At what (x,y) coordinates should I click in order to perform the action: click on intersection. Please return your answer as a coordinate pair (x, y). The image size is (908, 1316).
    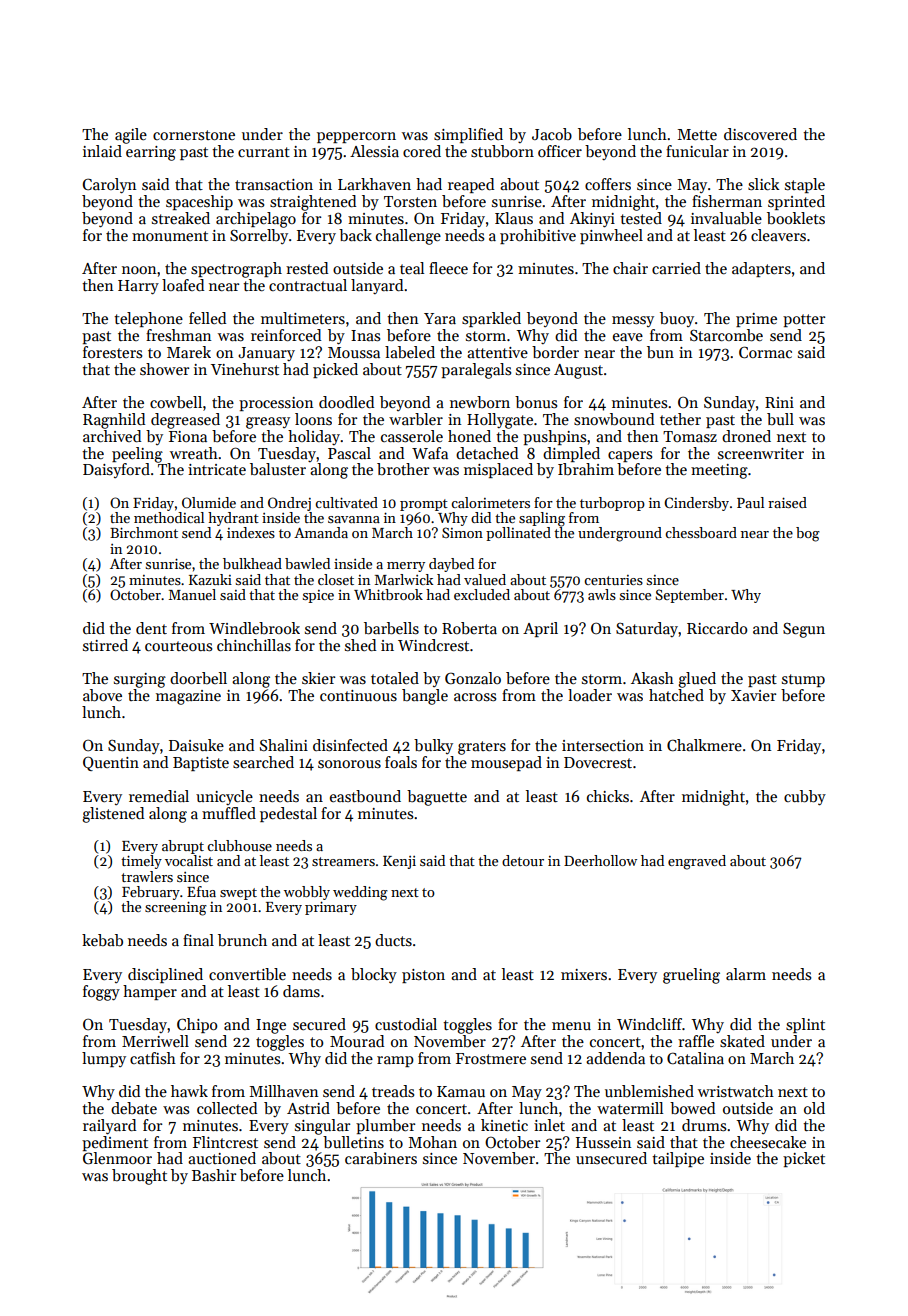
    Looking at the image, I should click on (603, 745).
